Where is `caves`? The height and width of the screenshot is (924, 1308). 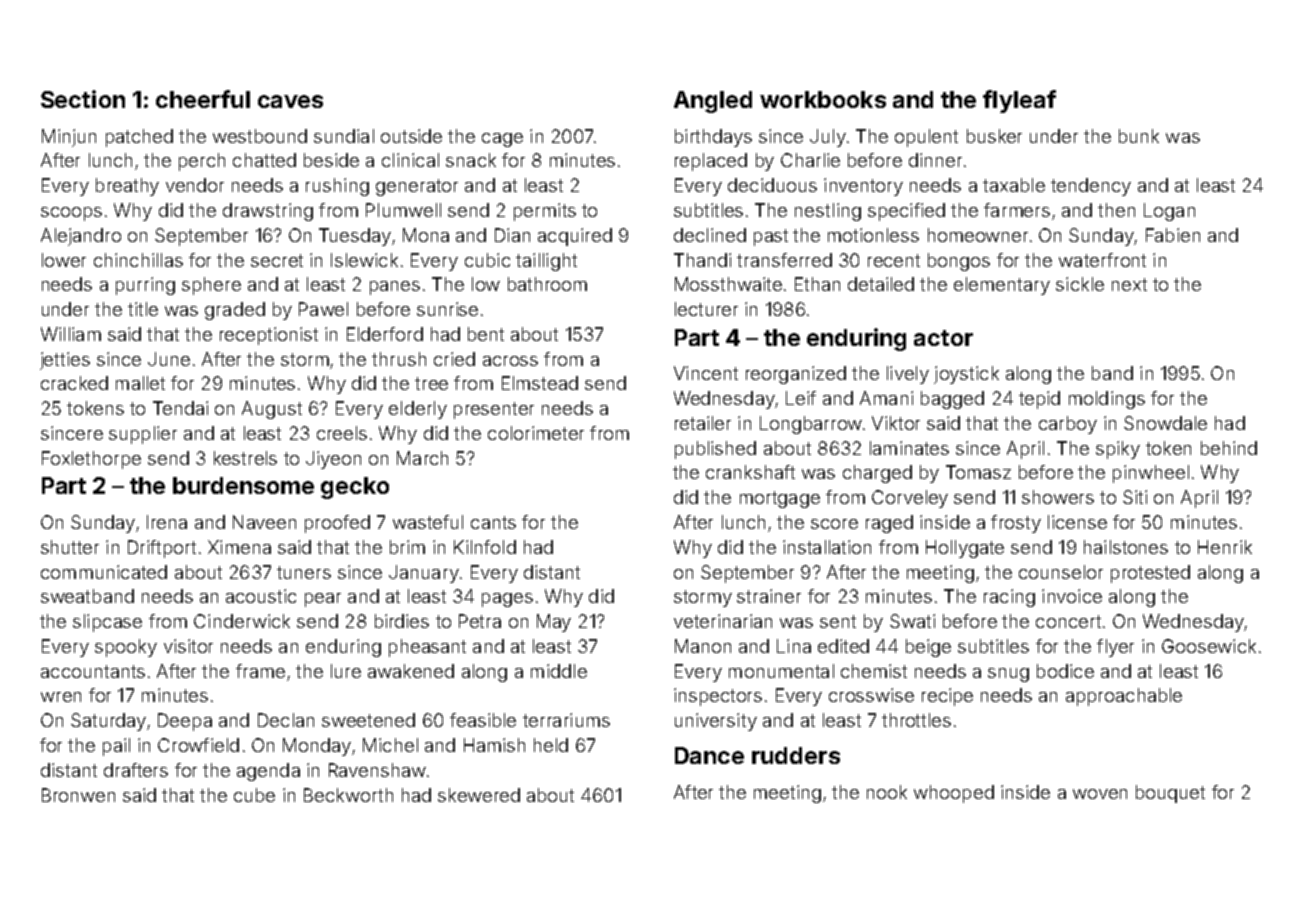 caves is located at coordinates (290, 101).
